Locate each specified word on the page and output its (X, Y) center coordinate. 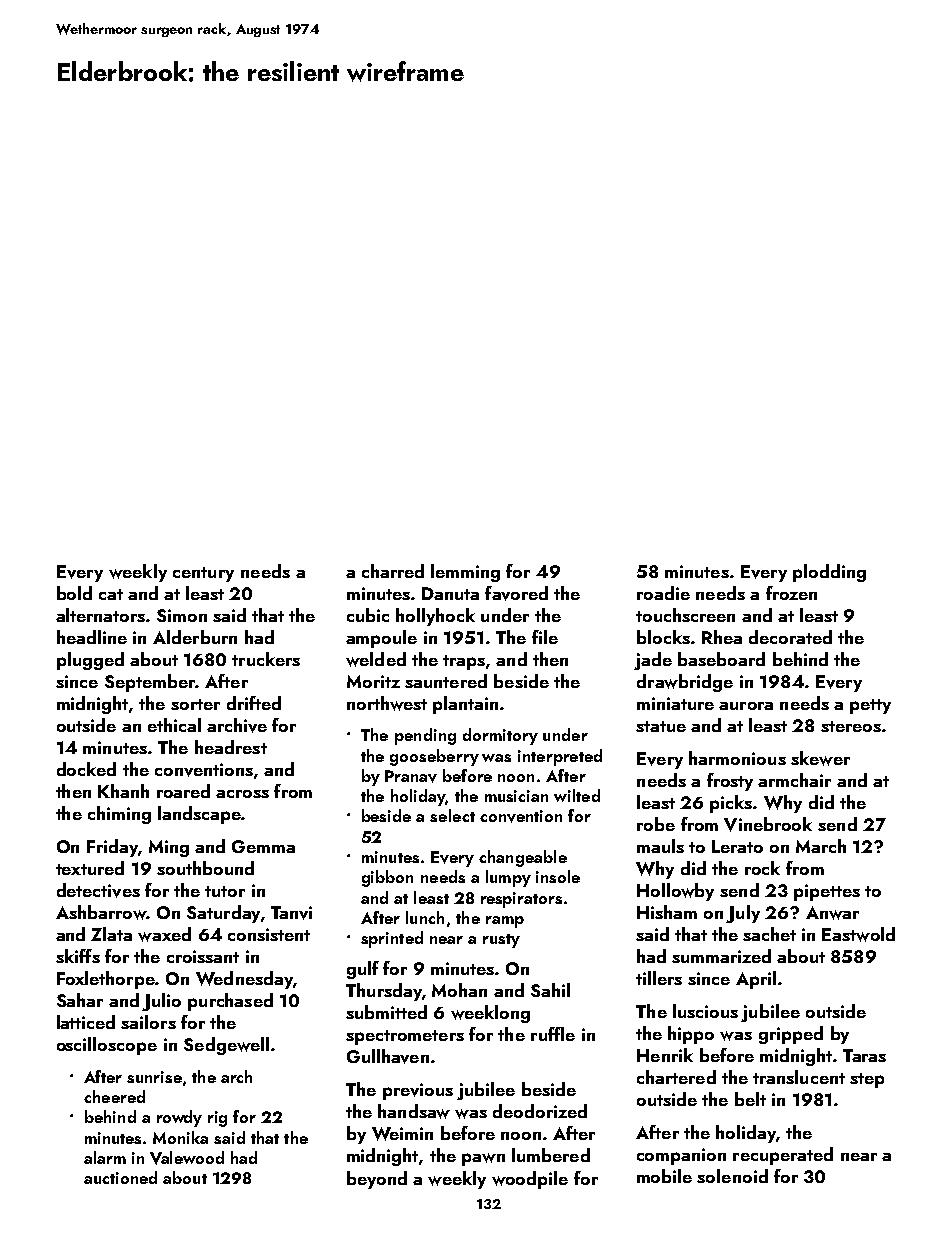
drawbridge (685, 683)
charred (393, 571)
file (545, 637)
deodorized (540, 1111)
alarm (105, 1157)
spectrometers (405, 1037)
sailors (148, 1022)
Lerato (737, 846)
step (867, 1080)
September (150, 683)
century (203, 574)
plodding (829, 573)
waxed (164, 934)
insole (558, 876)
